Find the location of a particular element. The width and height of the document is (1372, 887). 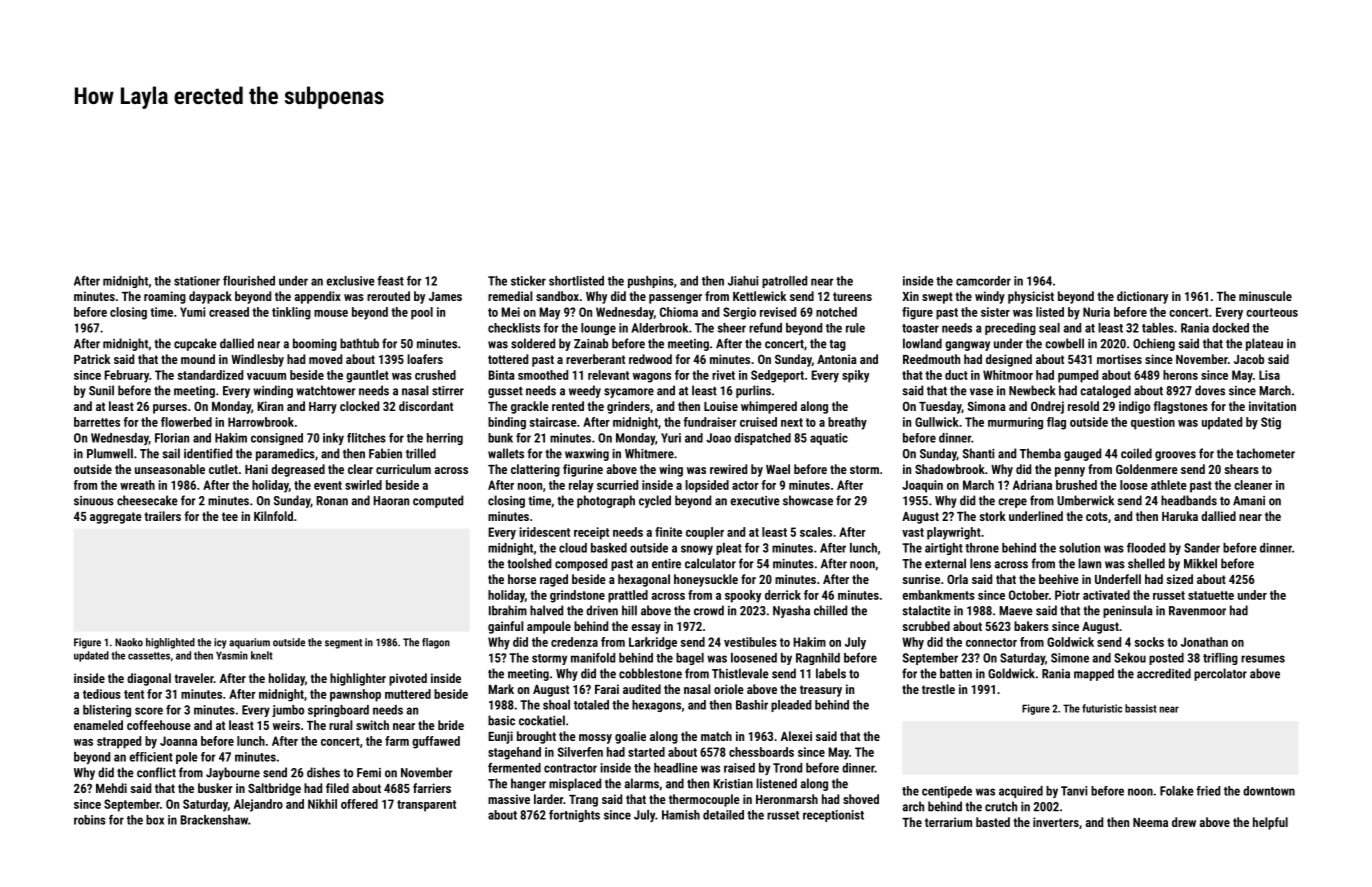

honeysuckle is located at coordinates (706, 580).
